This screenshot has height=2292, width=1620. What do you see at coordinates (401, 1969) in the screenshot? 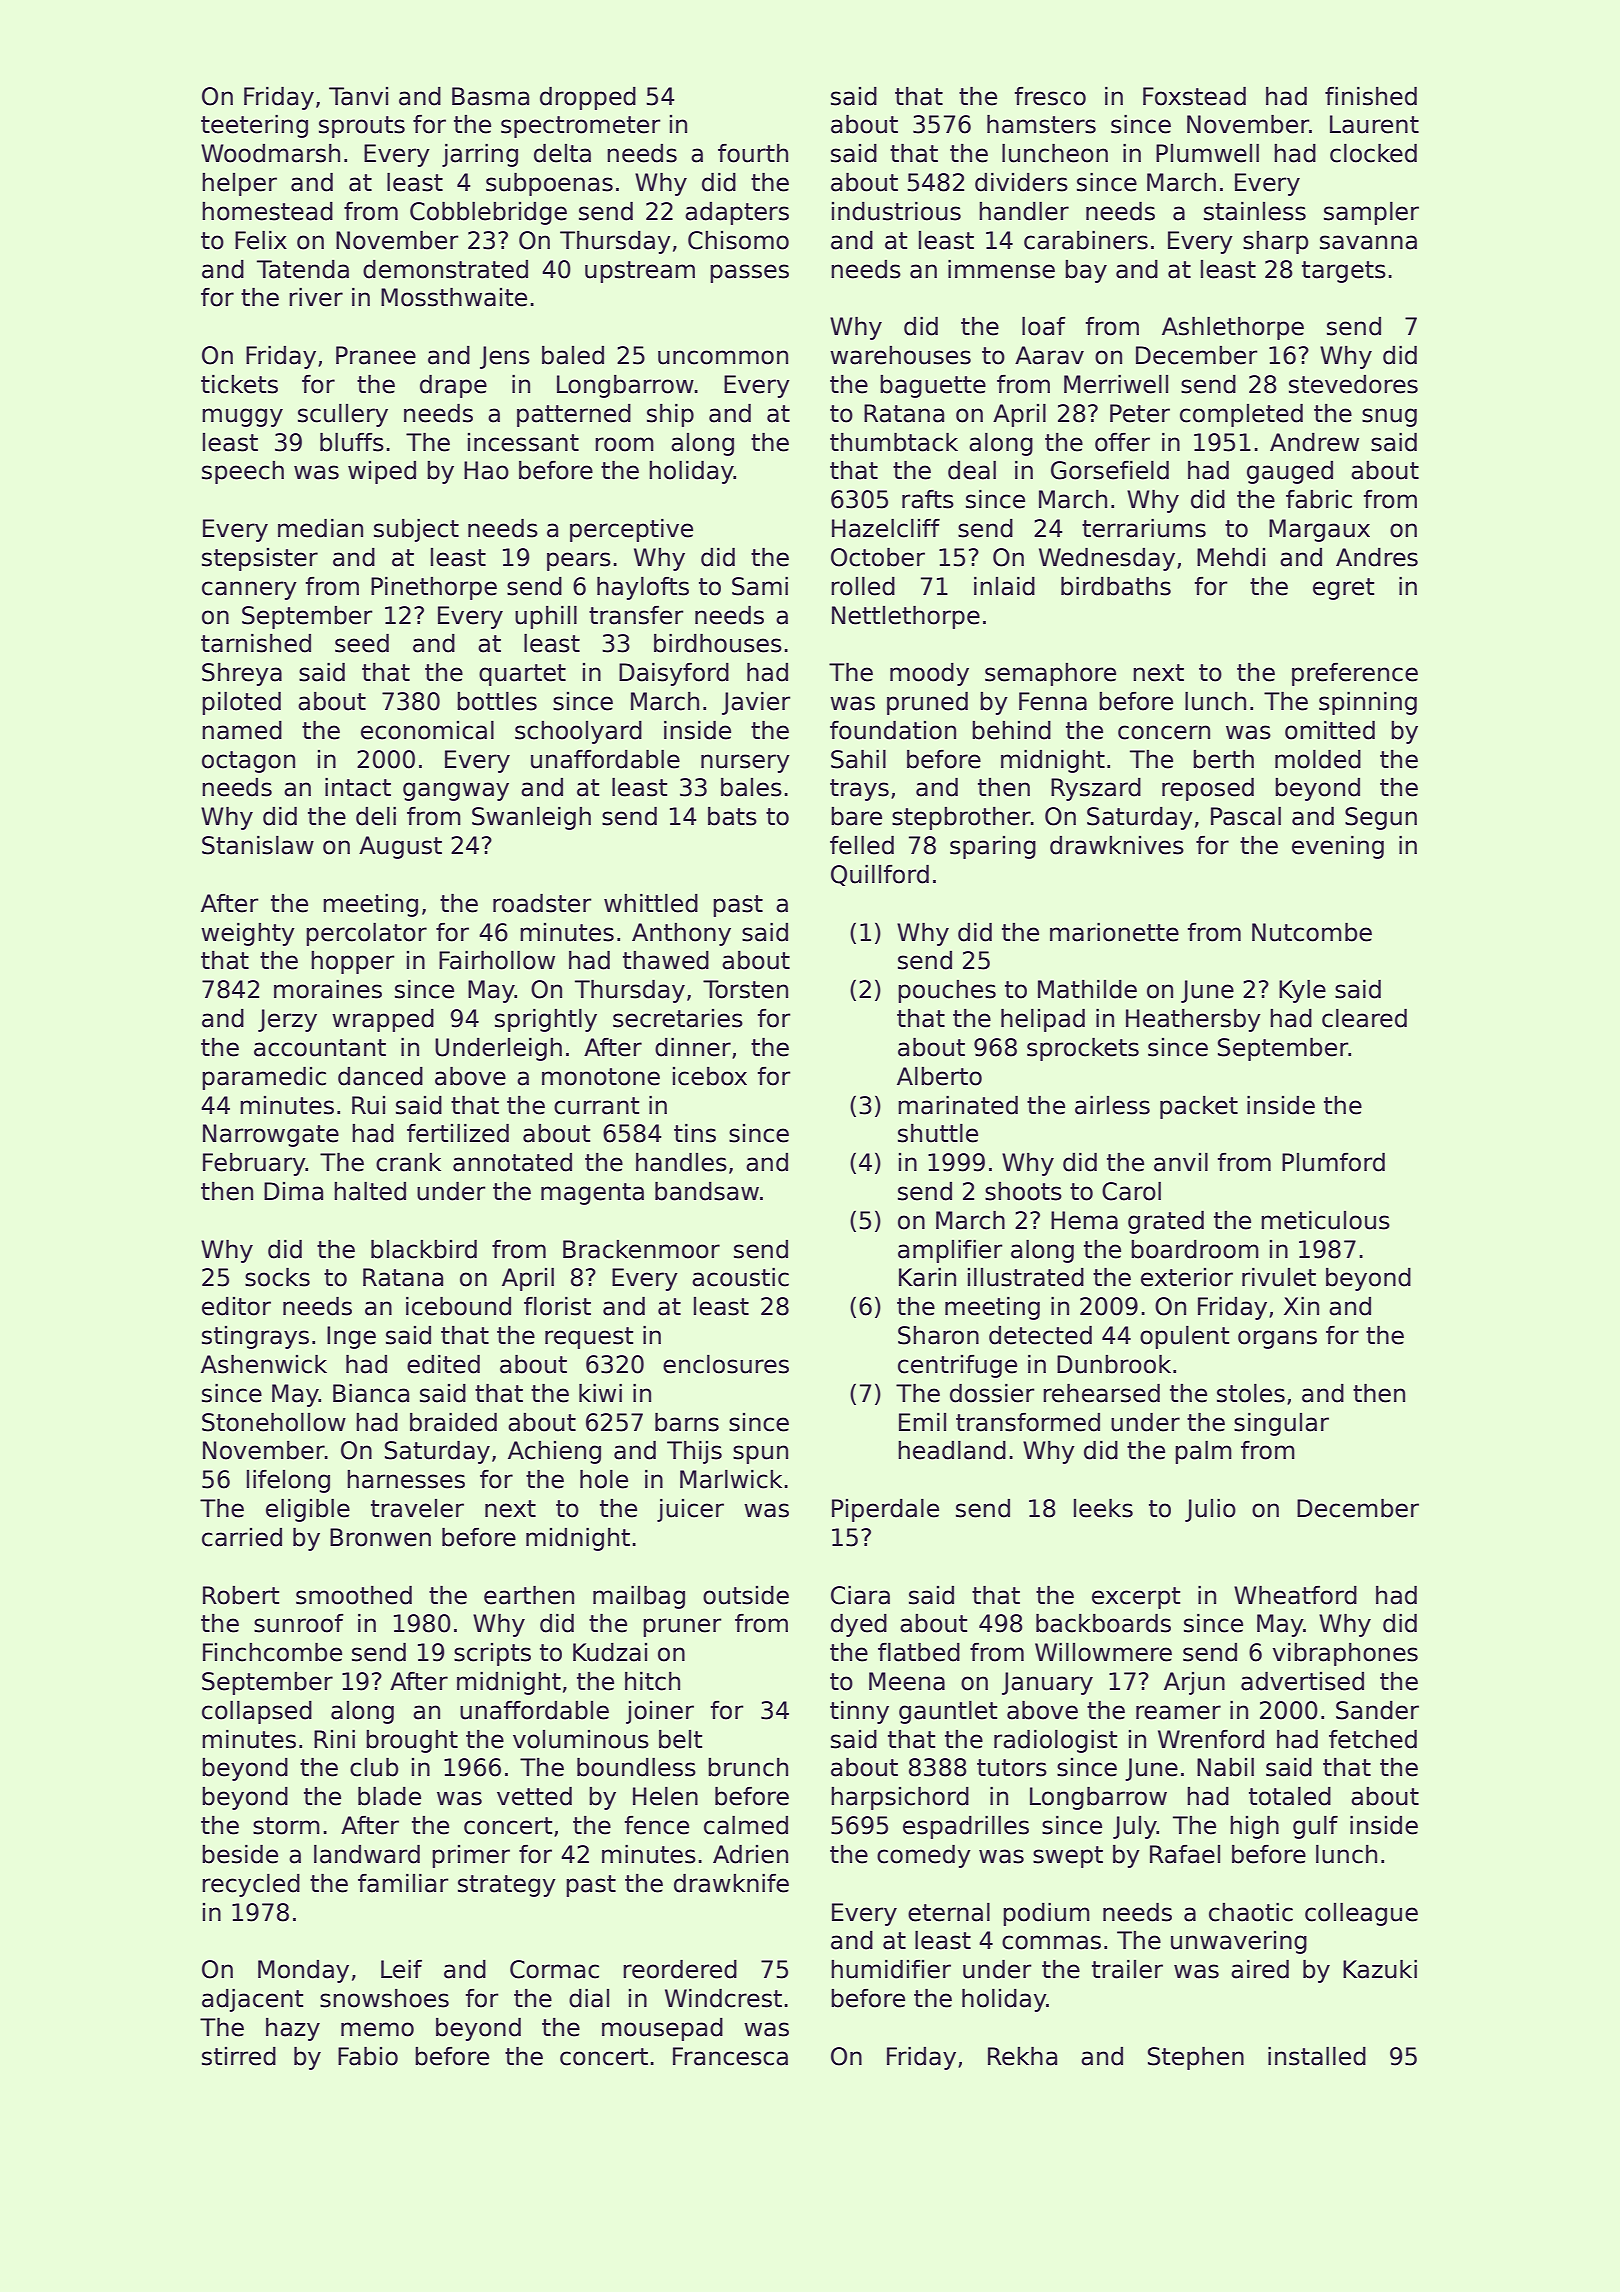
I see `Leif` at bounding box center [401, 1969].
